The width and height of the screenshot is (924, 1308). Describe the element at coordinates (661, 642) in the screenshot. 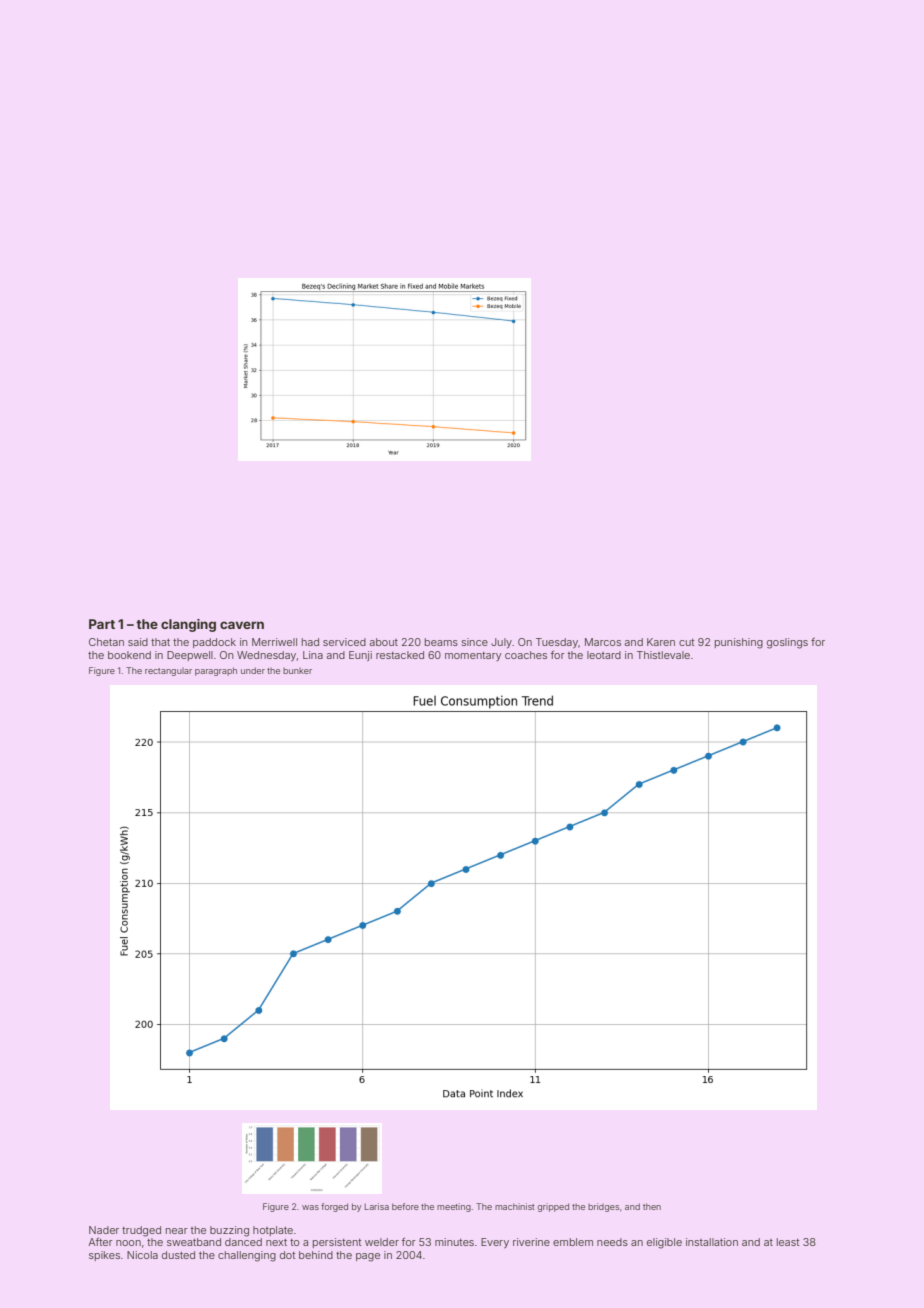

I see `Karen` at that location.
